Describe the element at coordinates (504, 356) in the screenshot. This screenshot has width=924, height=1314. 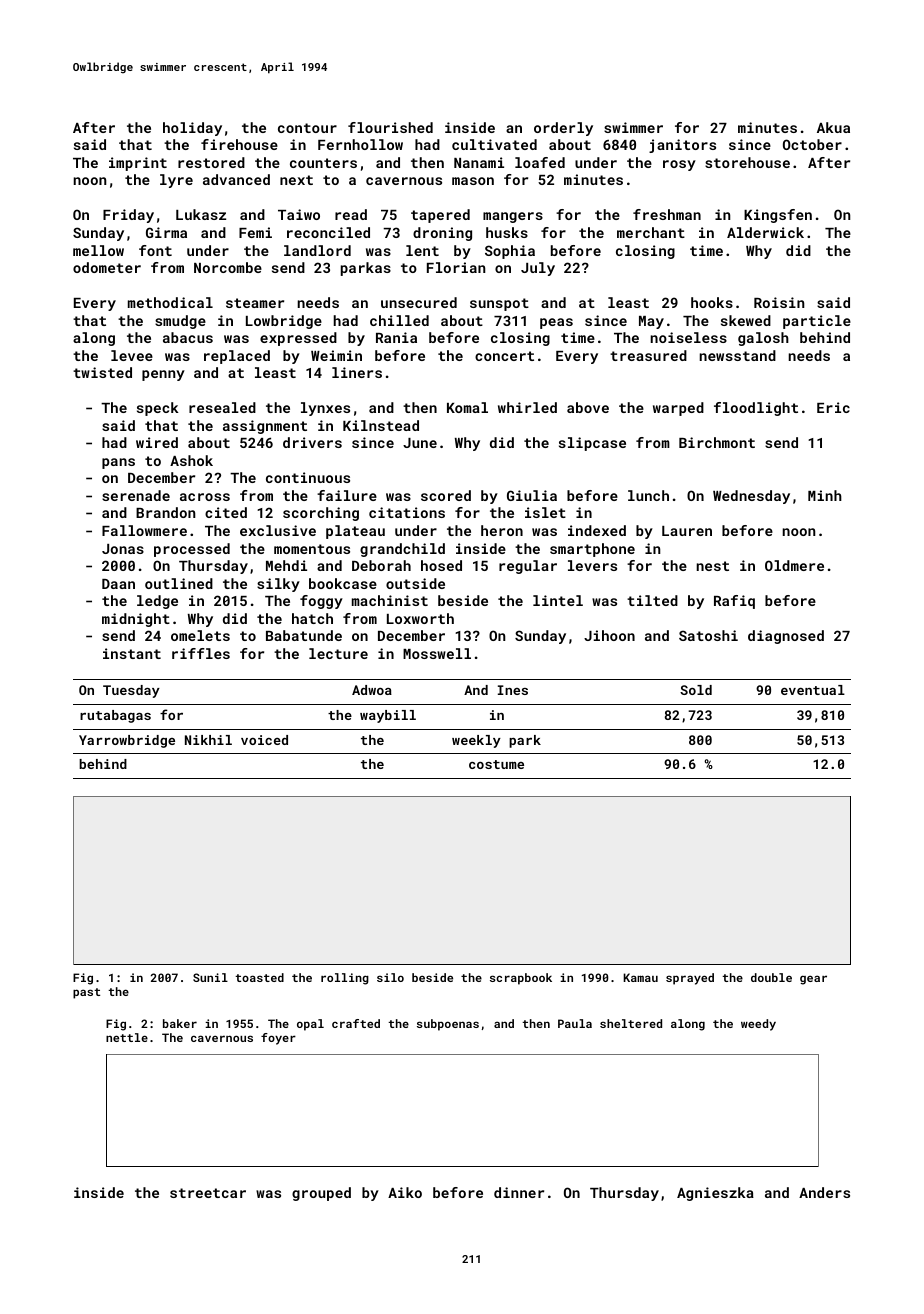
I see `concert` at that location.
